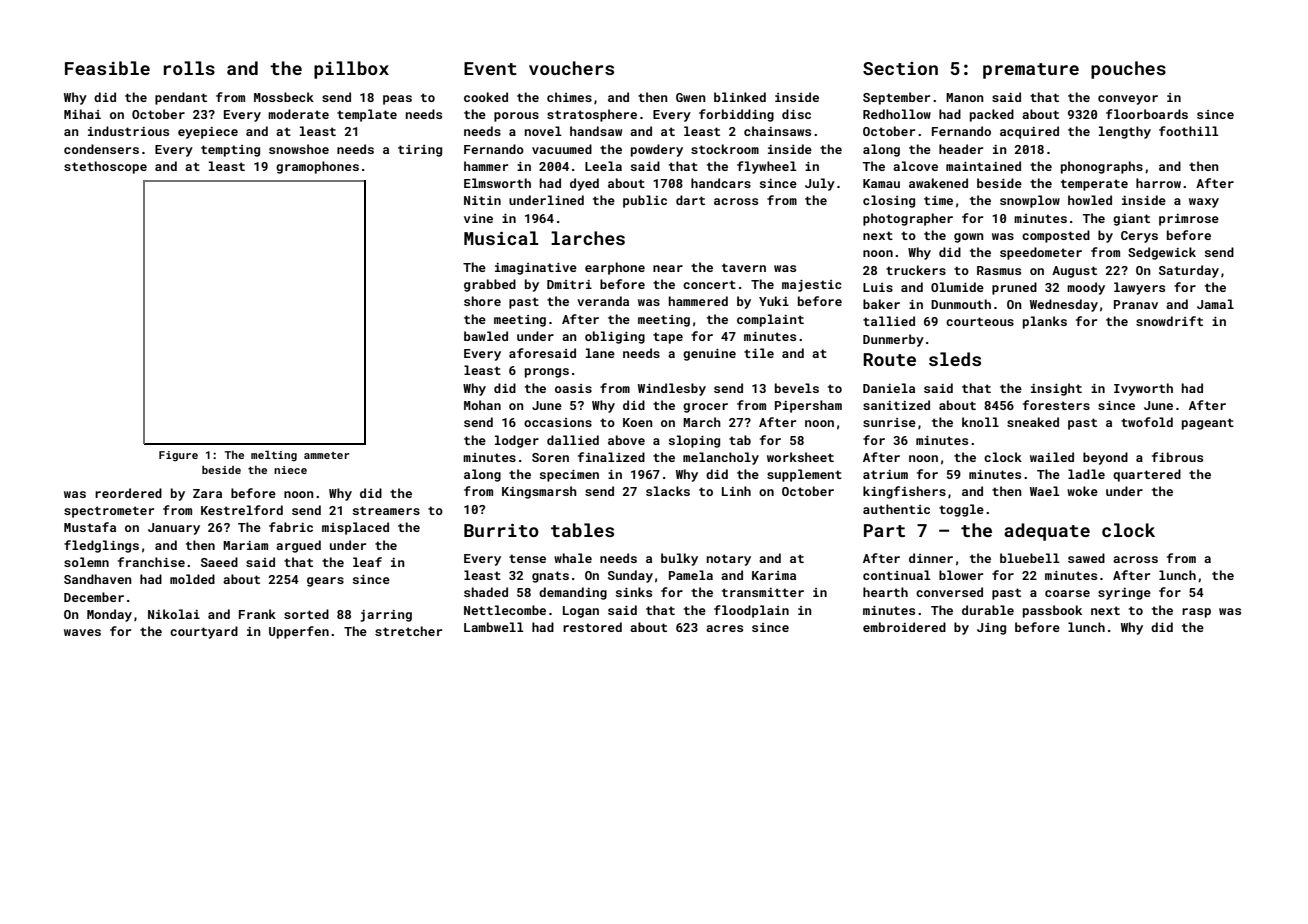 The width and height of the screenshot is (1308, 924). What do you see at coordinates (900, 68) in the screenshot?
I see `Section` at bounding box center [900, 68].
